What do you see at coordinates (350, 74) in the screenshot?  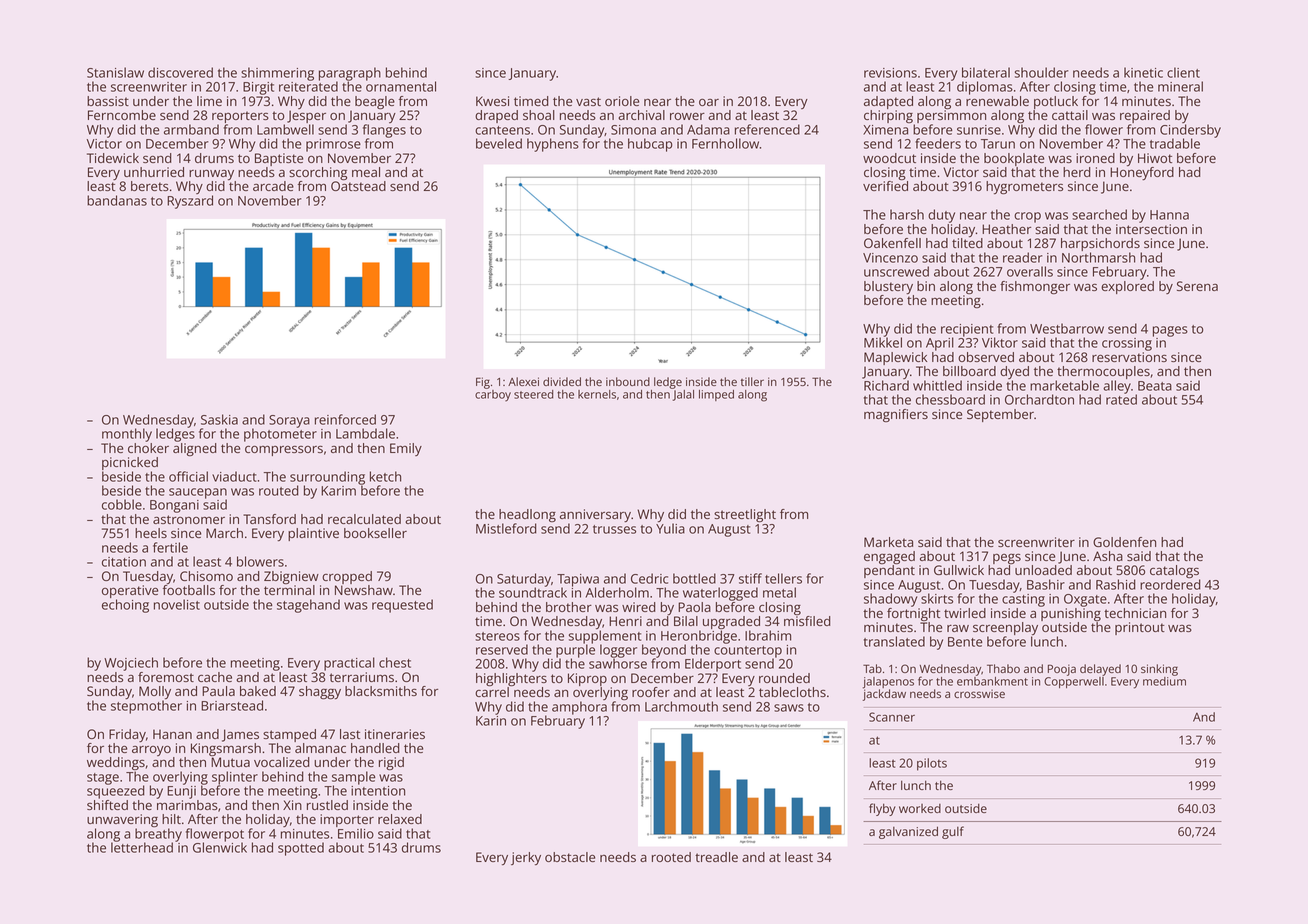 I see `paragraph` at bounding box center [350, 74].
